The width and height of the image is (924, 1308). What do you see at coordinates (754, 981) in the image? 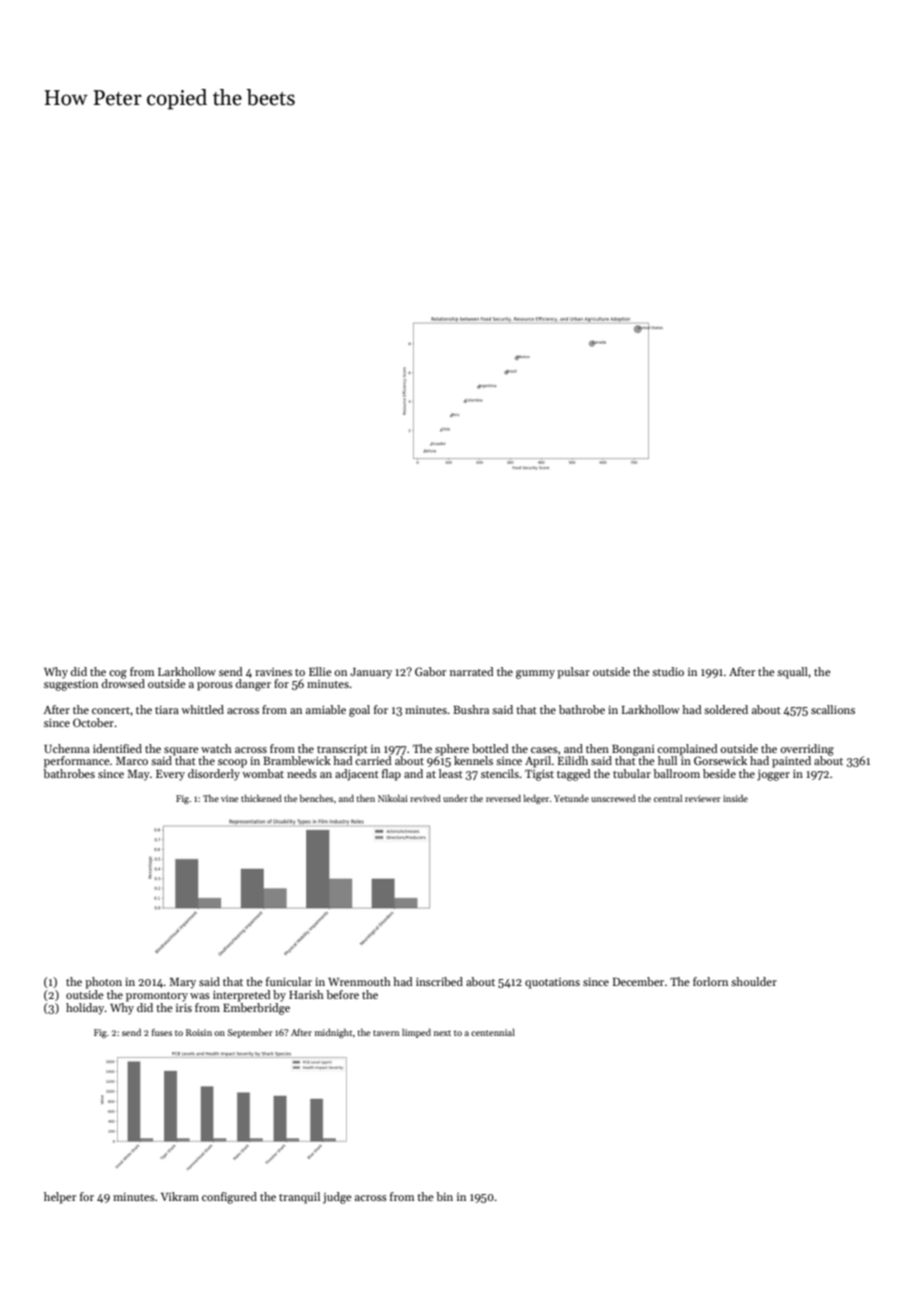
I see `shoulder` at bounding box center [754, 981].
